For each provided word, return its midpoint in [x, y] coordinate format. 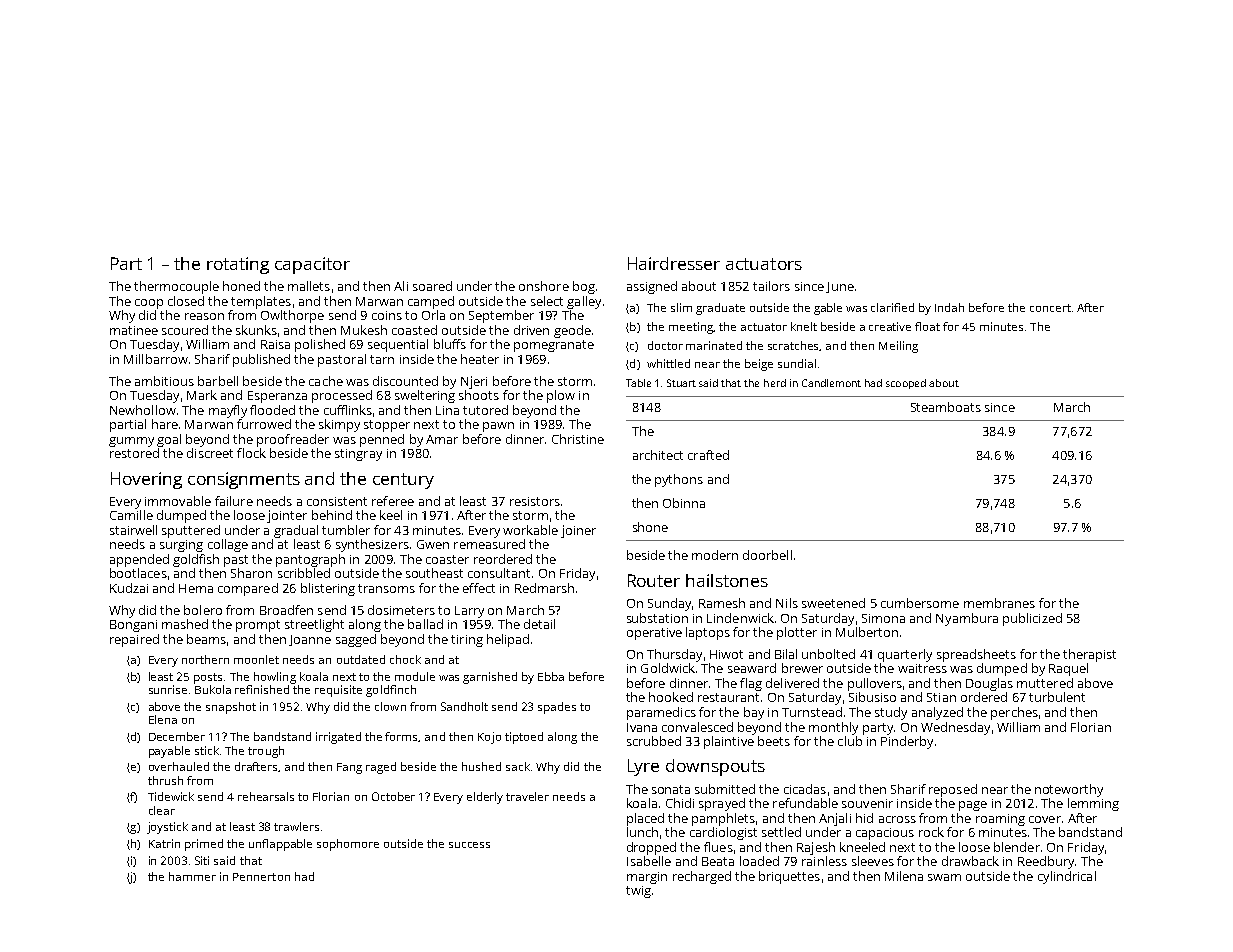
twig [638, 892]
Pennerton [261, 877]
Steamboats [946, 407]
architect [658, 455]
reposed [953, 790]
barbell [218, 381]
